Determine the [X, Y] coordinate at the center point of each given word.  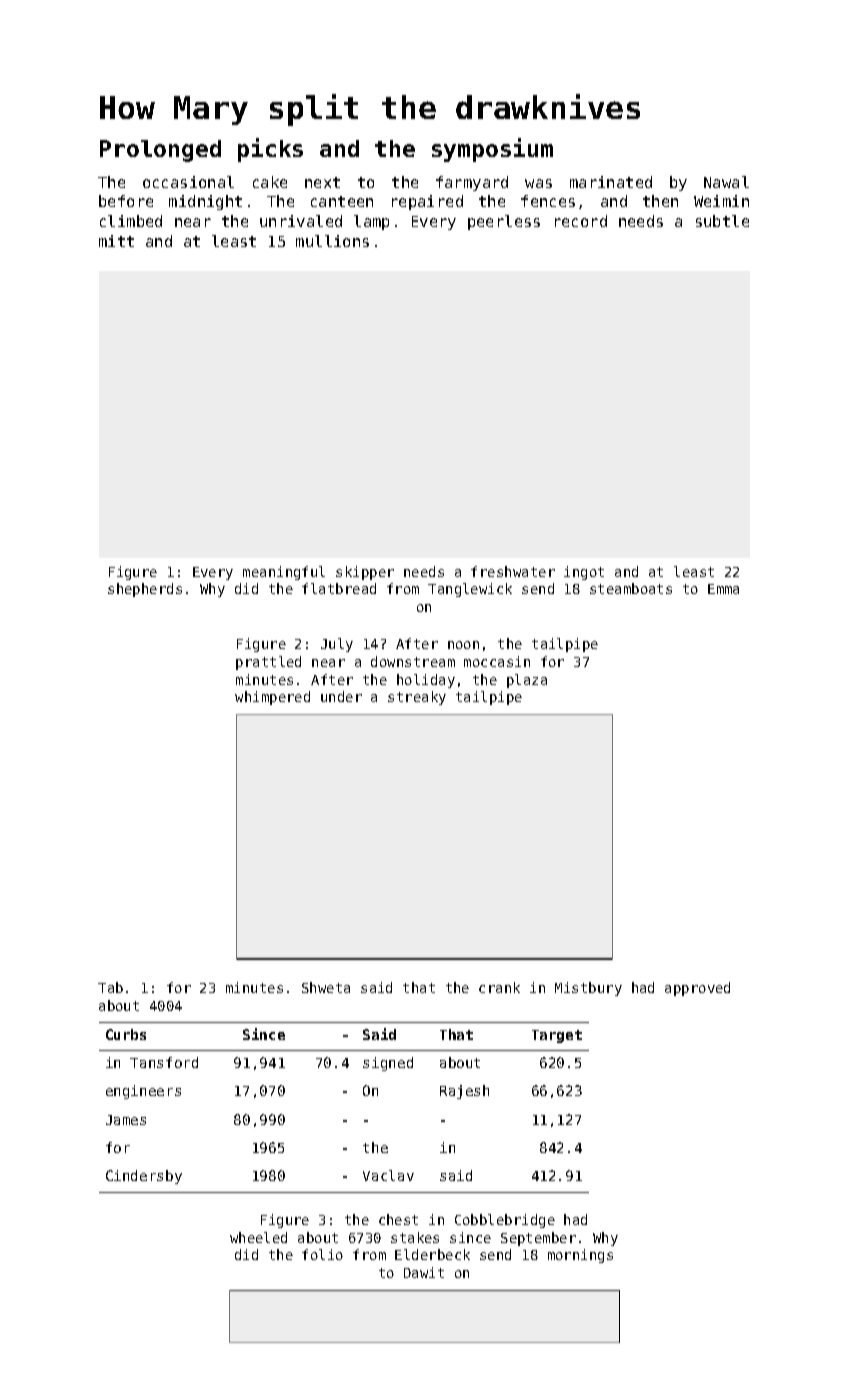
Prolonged [160, 151]
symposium [492, 150]
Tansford [164, 1062]
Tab [110, 987]
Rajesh [464, 1092]
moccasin [497, 661]
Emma [723, 589]
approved [697, 989]
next [322, 182]
